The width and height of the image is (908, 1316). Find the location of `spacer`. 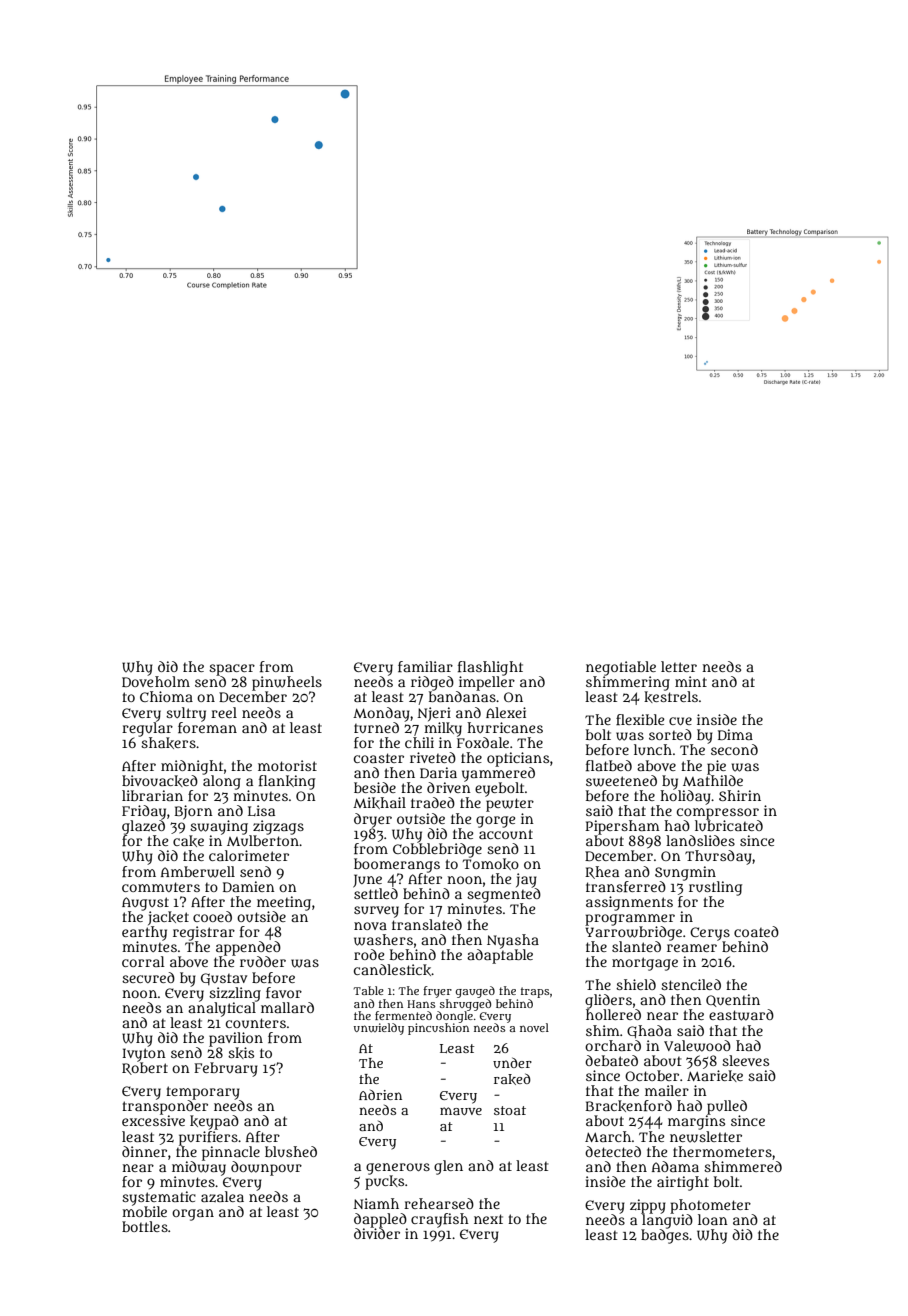

spacer is located at coordinates (232, 670).
